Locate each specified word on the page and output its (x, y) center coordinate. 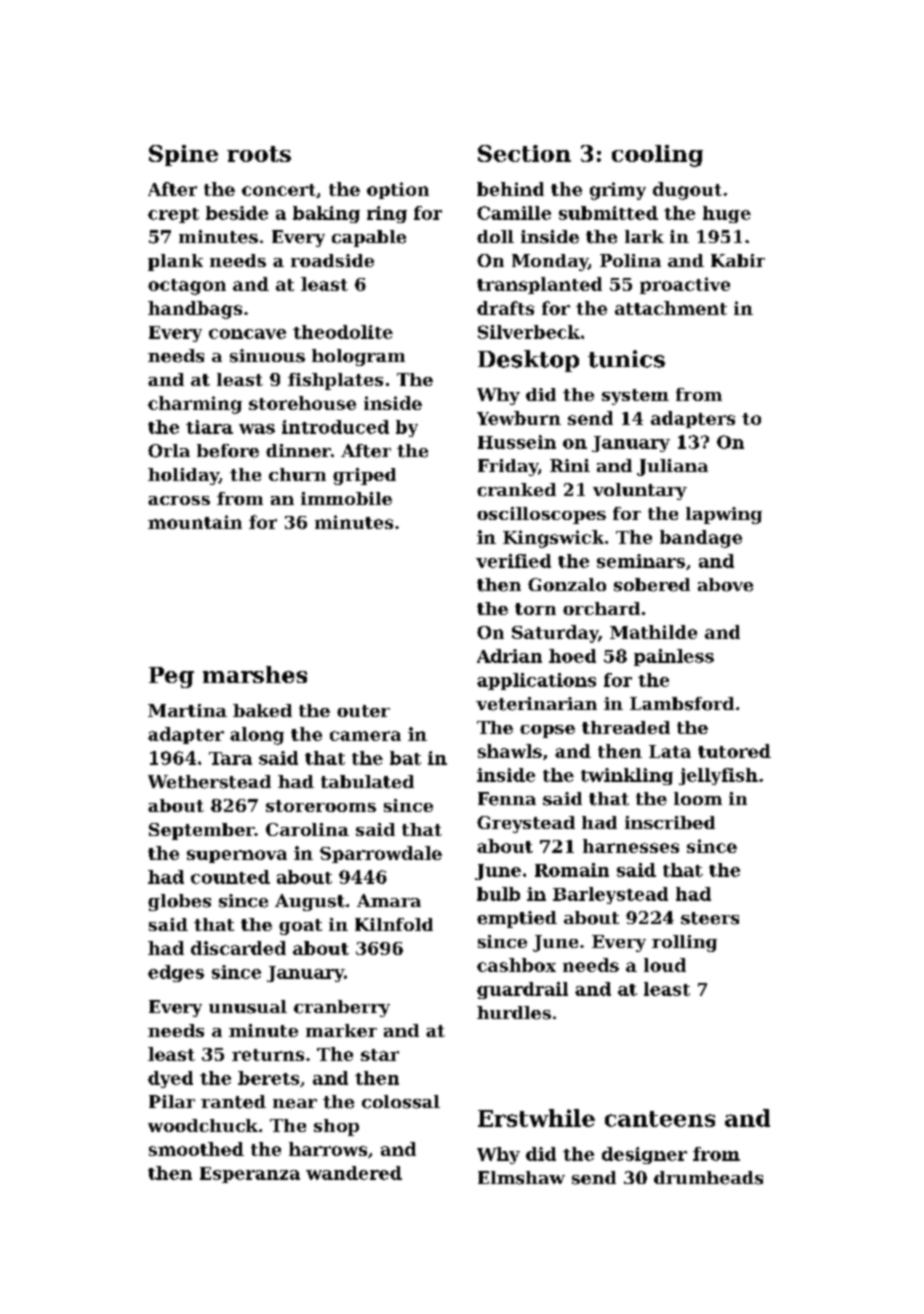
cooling (657, 156)
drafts (505, 308)
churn (297, 474)
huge (727, 214)
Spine (183, 155)
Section (524, 153)
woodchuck (203, 1125)
